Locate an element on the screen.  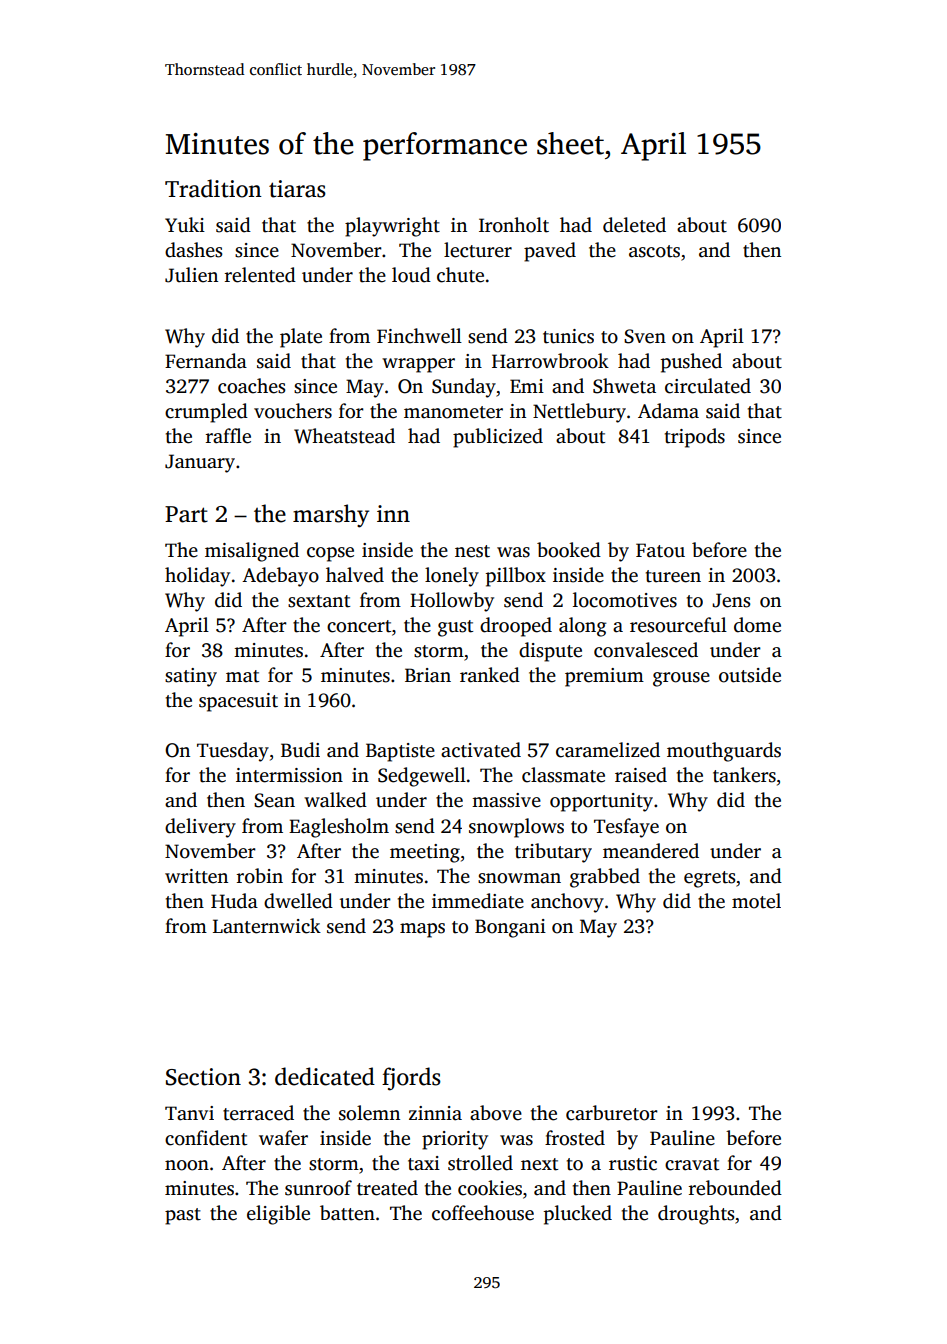
relented is located at coordinates (260, 275).
